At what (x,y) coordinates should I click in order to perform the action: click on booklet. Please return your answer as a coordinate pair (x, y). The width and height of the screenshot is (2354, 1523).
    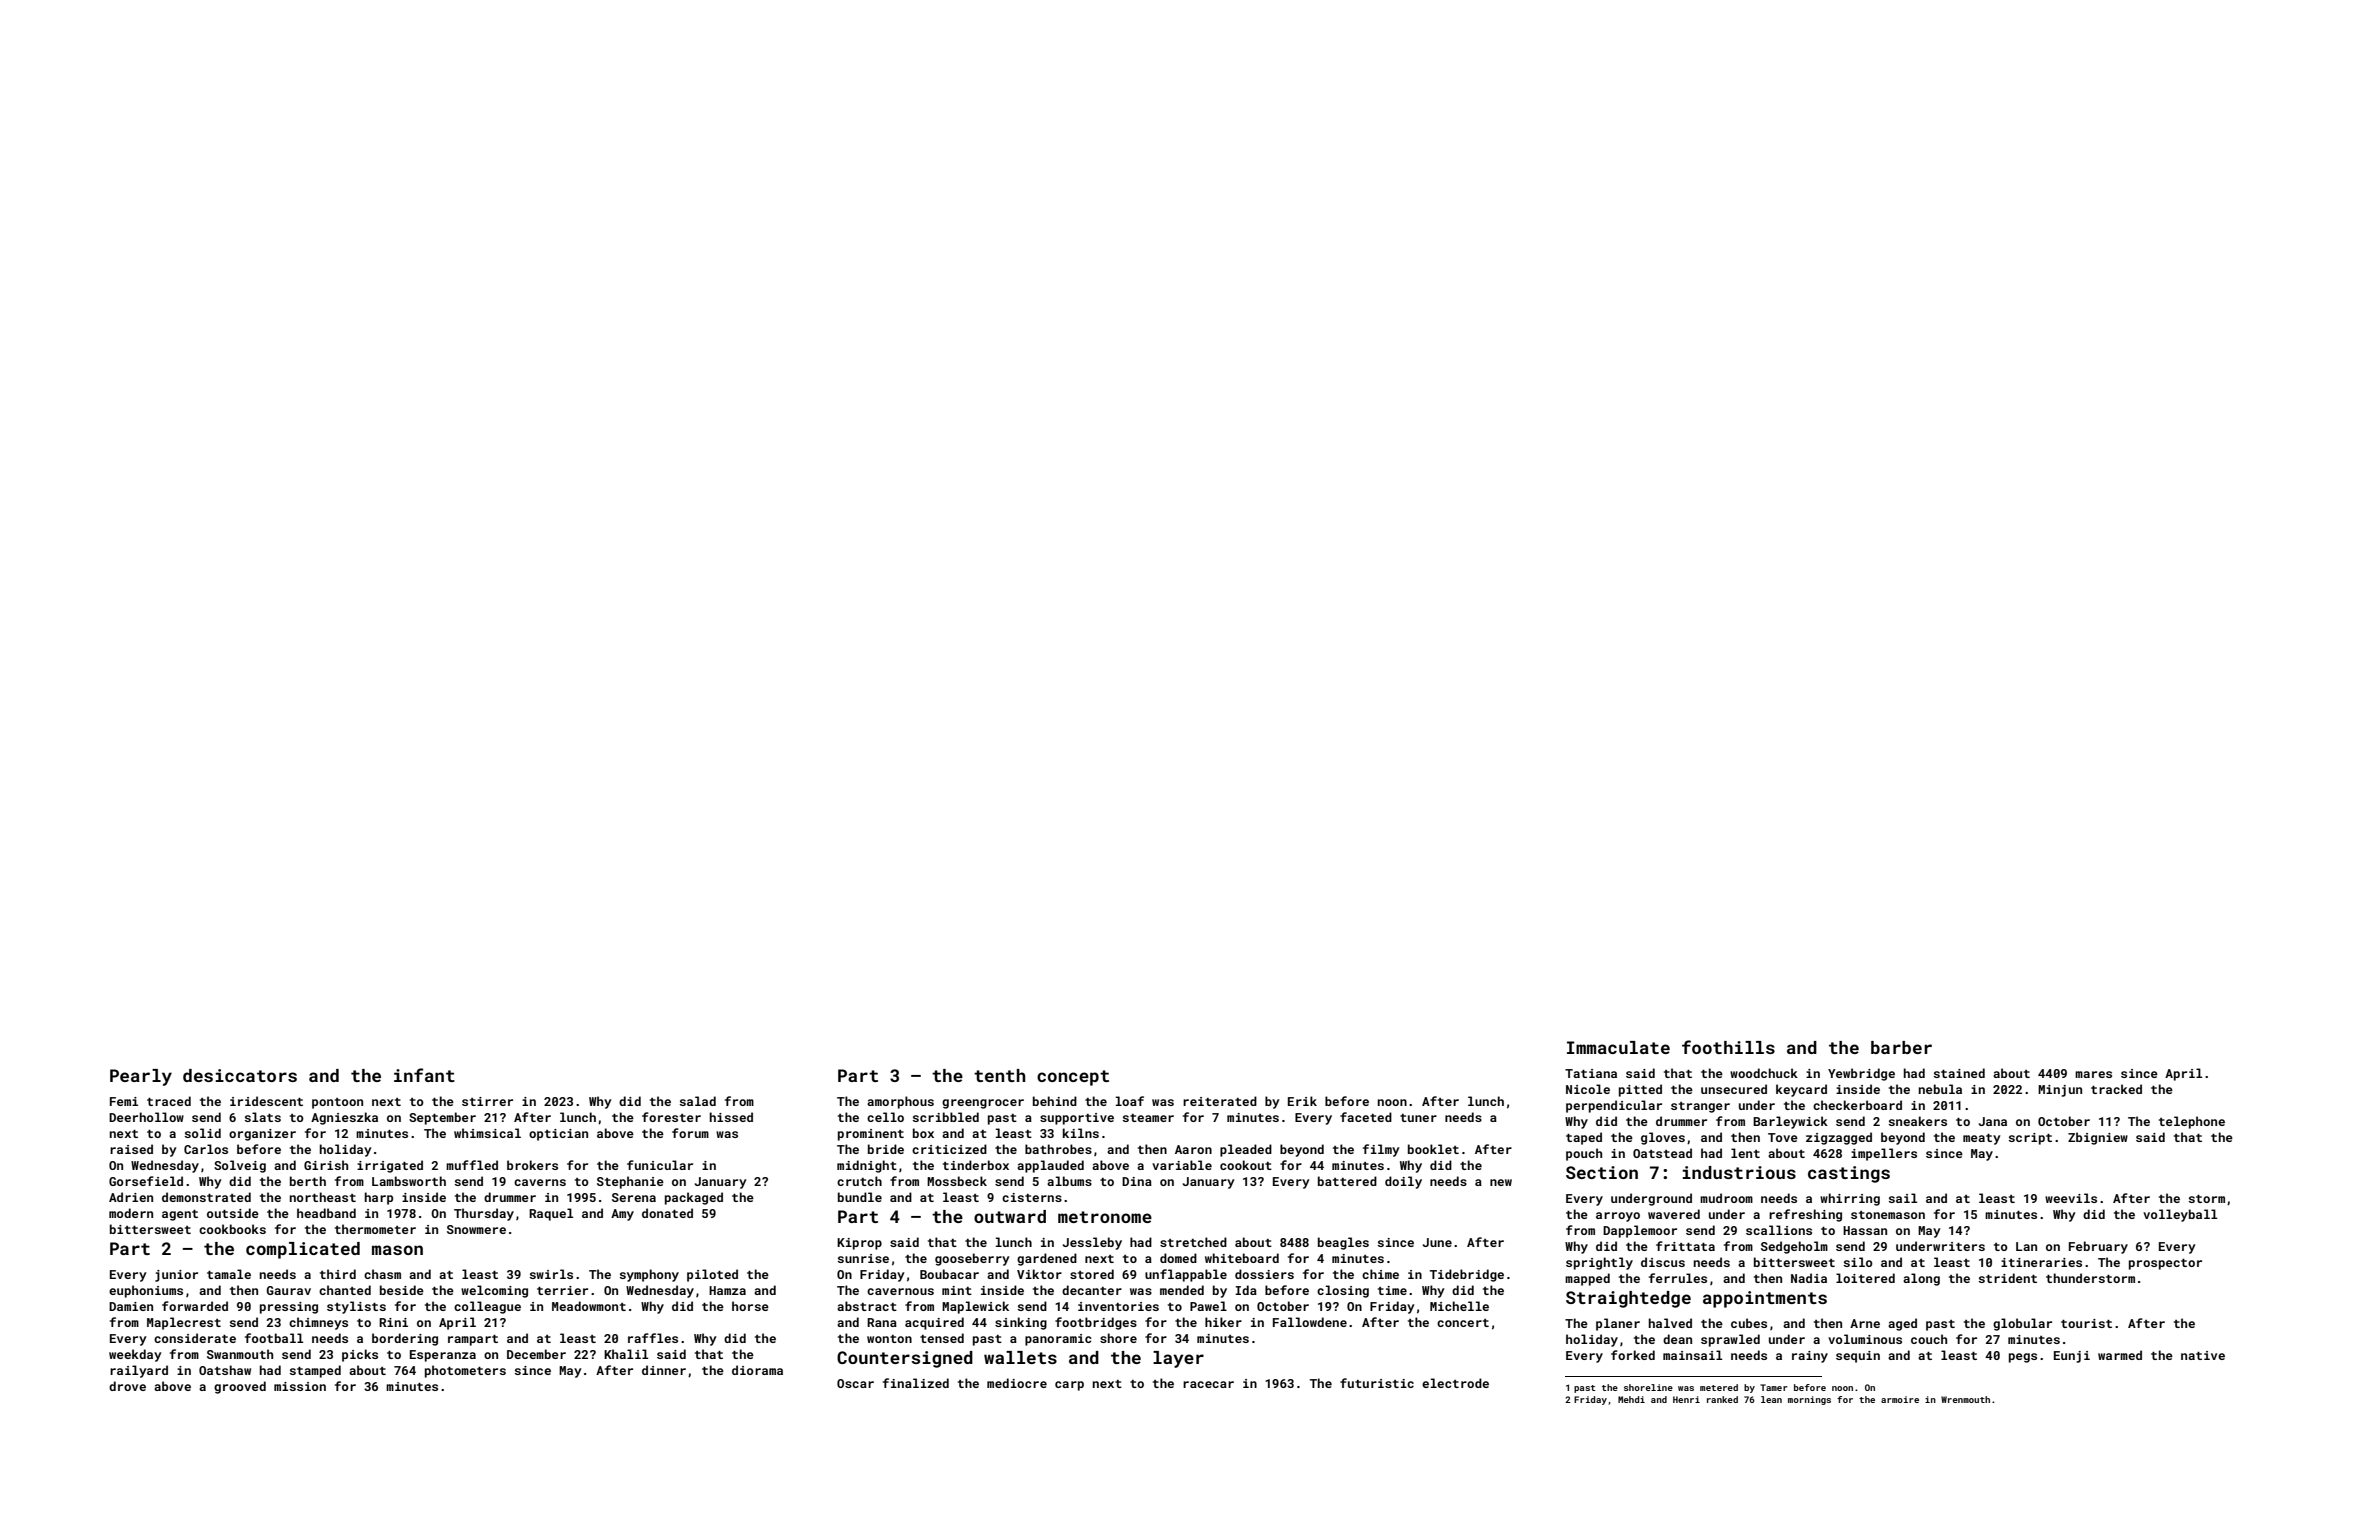
    Looking at the image, I should click on (1433, 1149).
